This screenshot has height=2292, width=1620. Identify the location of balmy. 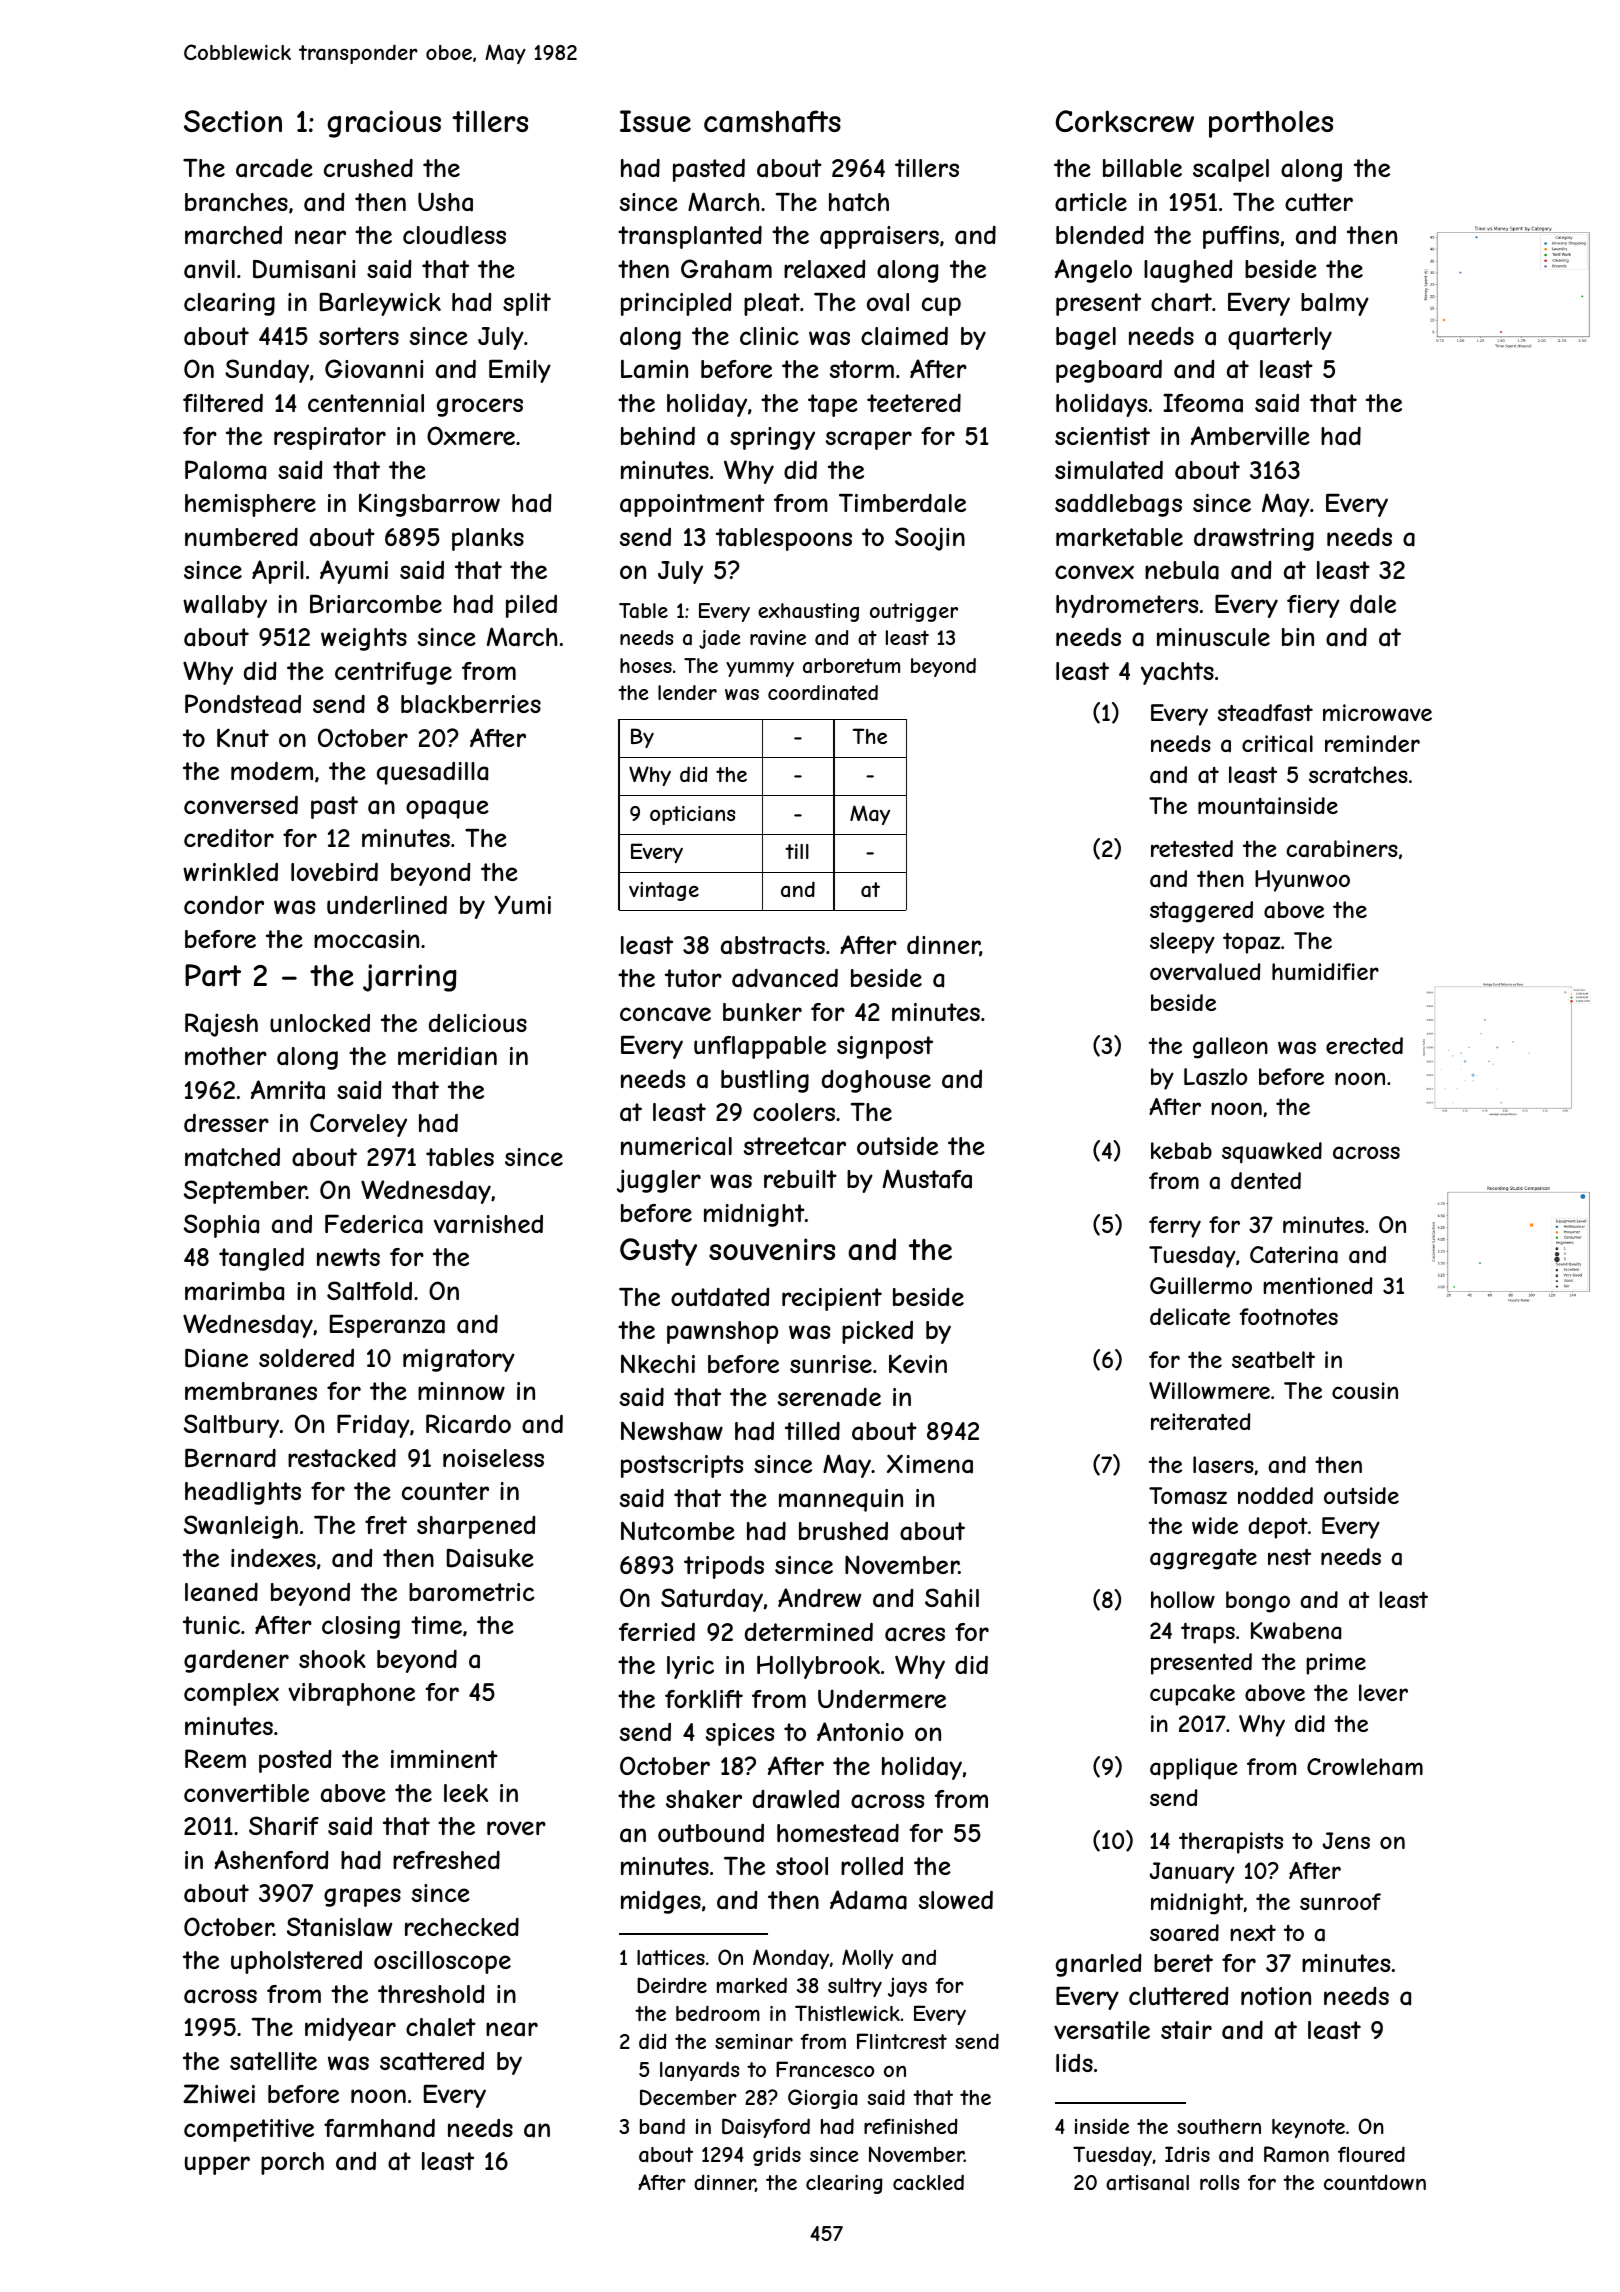
(1335, 304).
